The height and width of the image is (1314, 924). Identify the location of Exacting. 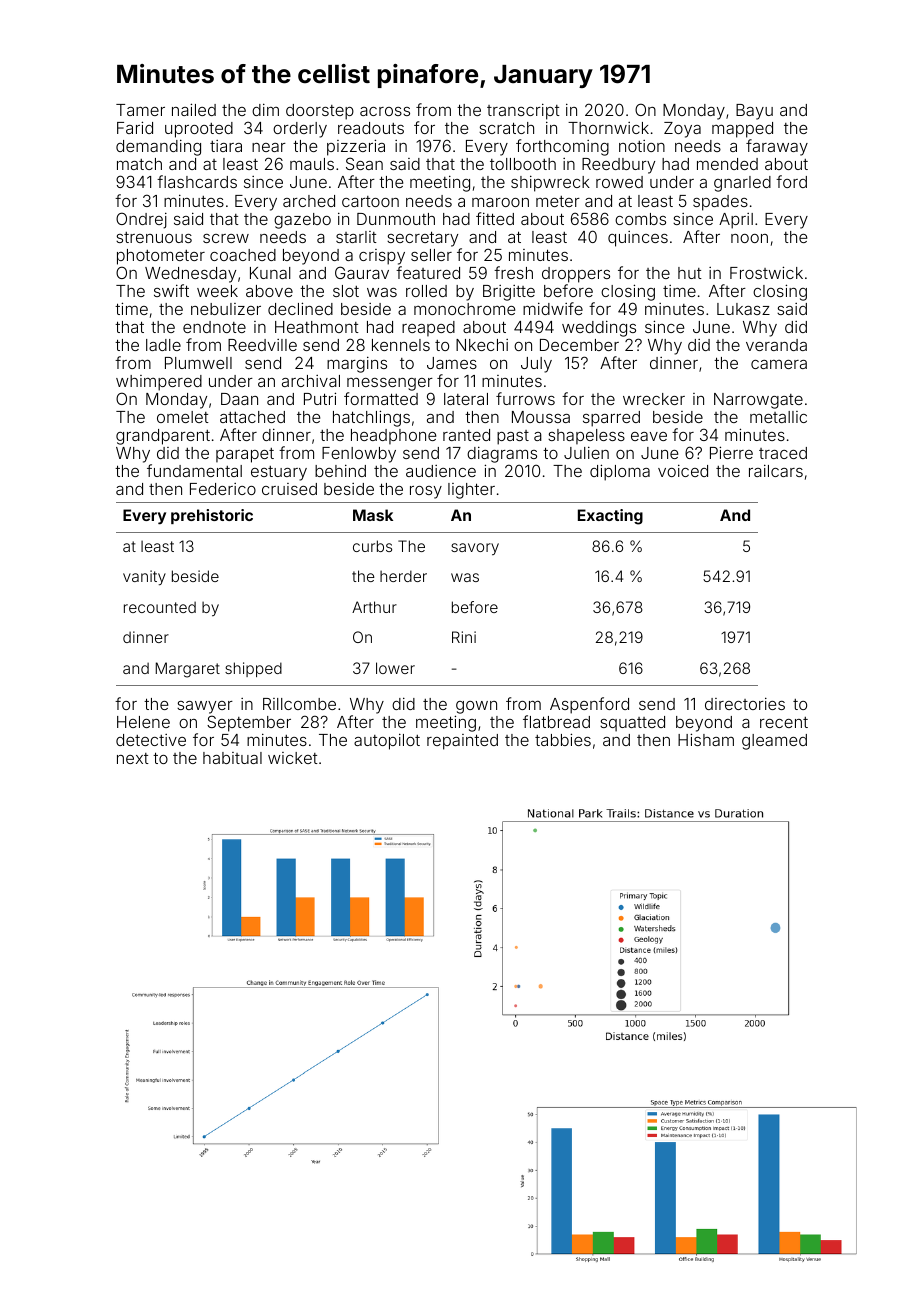
(610, 517).
